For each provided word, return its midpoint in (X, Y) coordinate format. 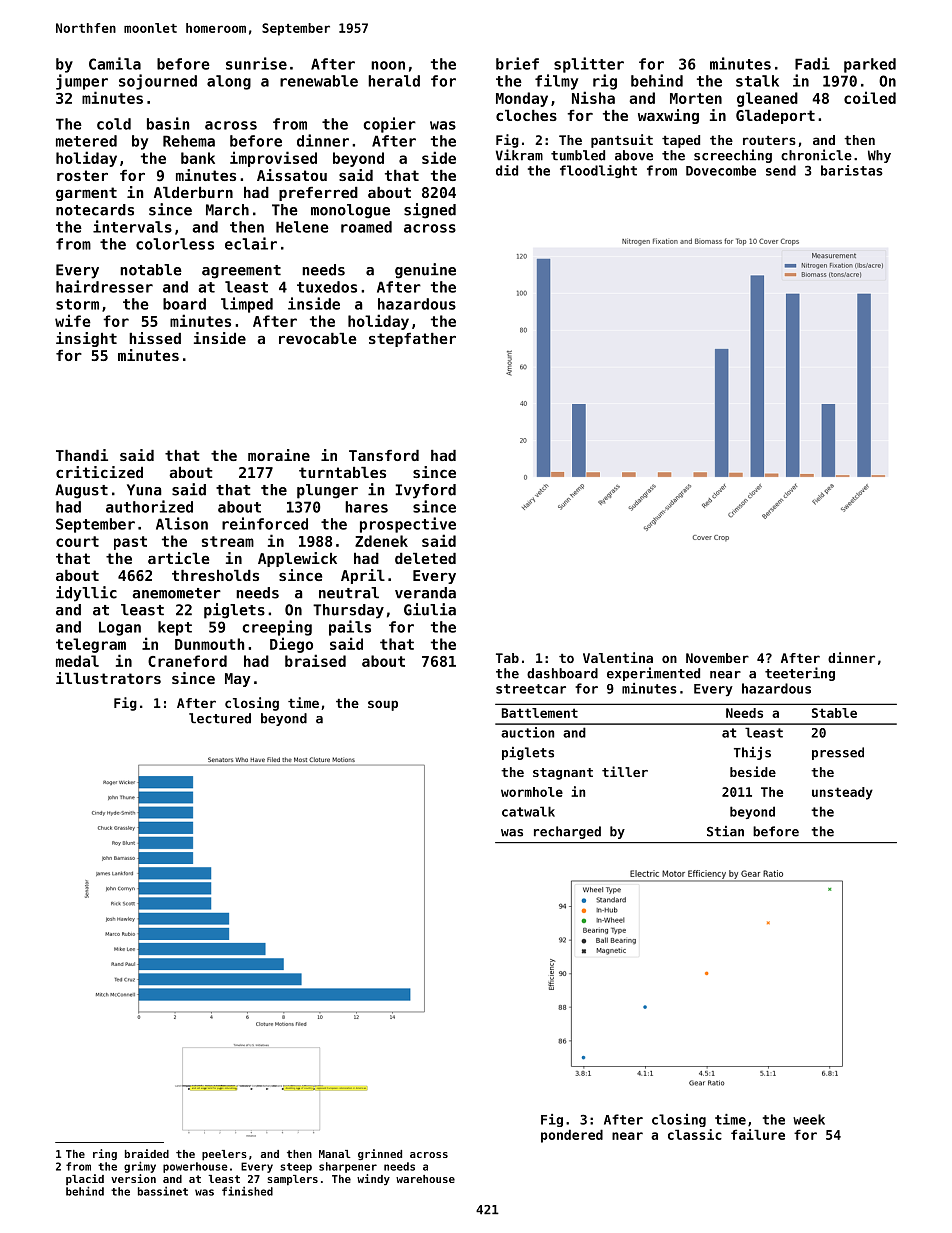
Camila (115, 63)
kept (175, 628)
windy (373, 1179)
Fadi (812, 63)
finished (247, 1191)
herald (394, 81)
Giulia (430, 609)
